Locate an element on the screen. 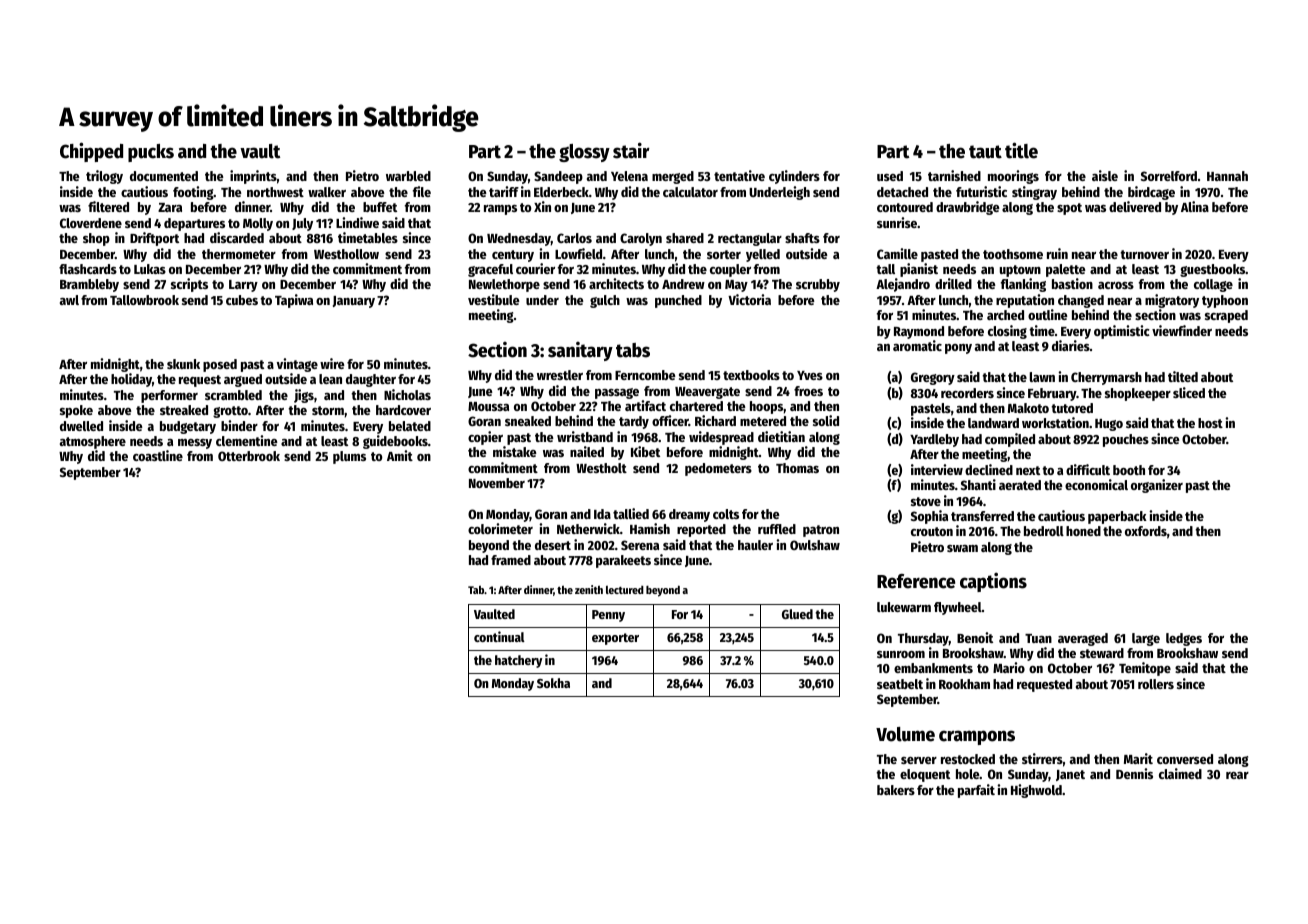 This screenshot has height=924, width=1308. recorders is located at coordinates (967, 393).
